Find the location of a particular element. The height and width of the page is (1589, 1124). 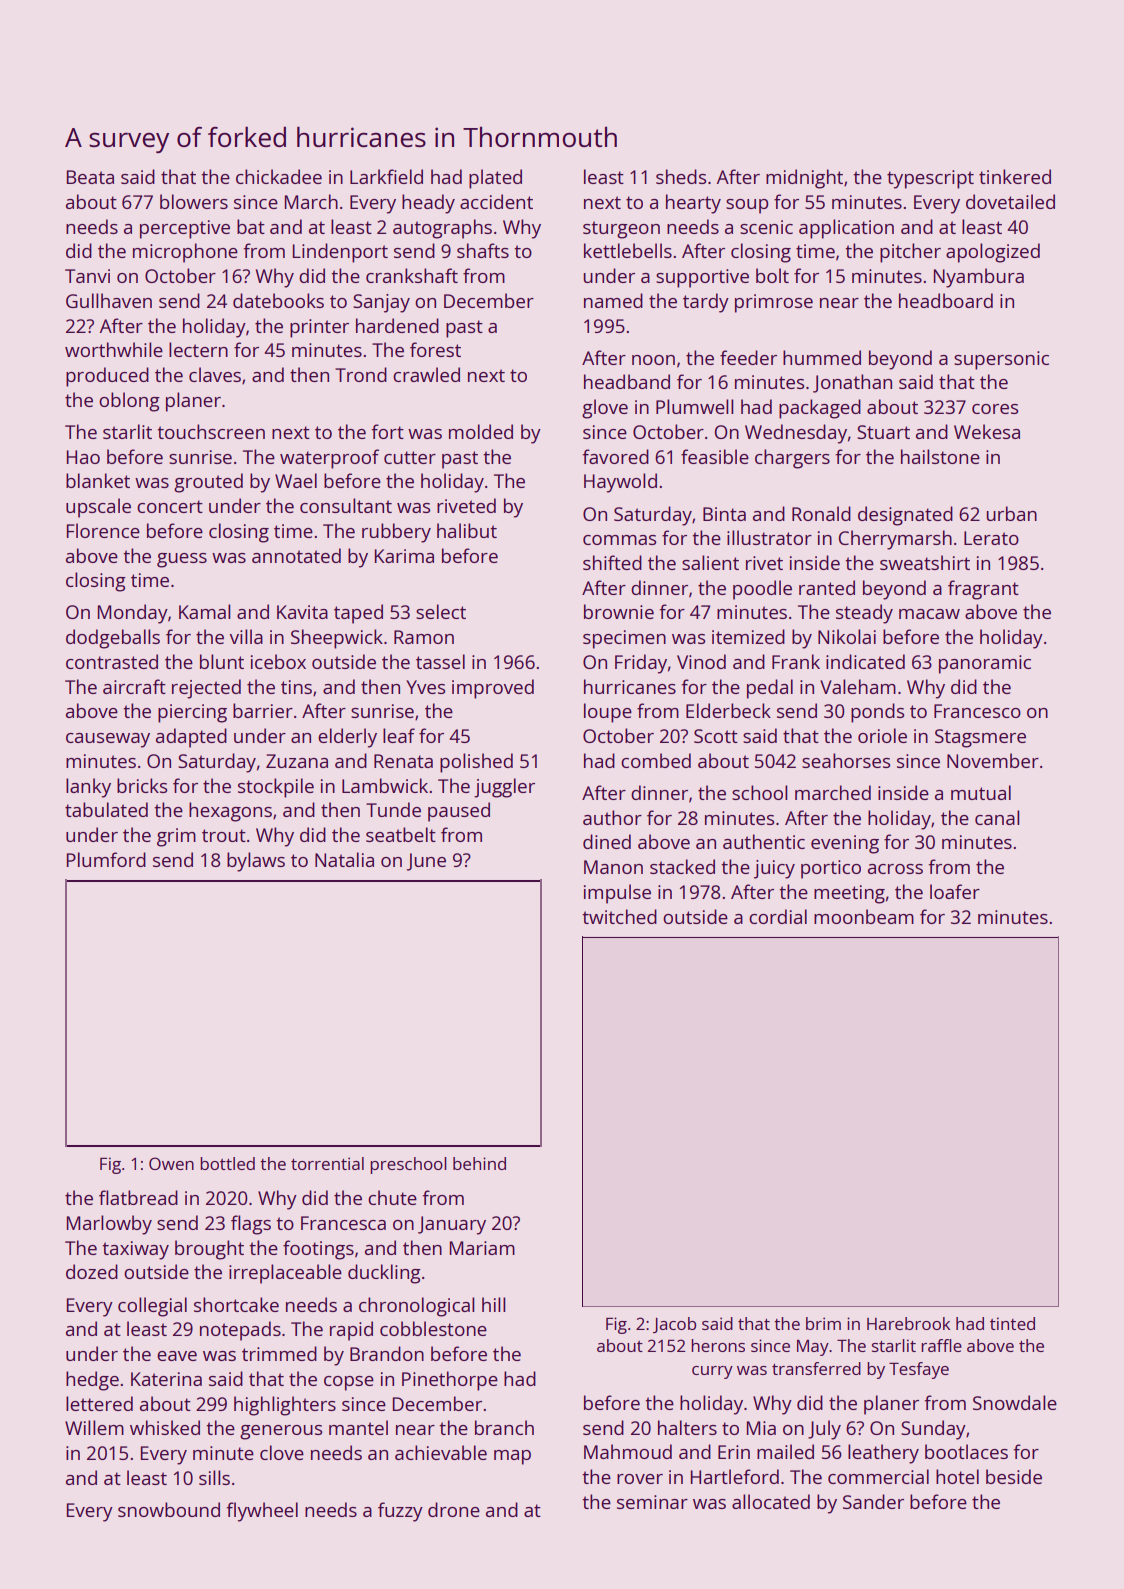

cordial is located at coordinates (778, 916).
